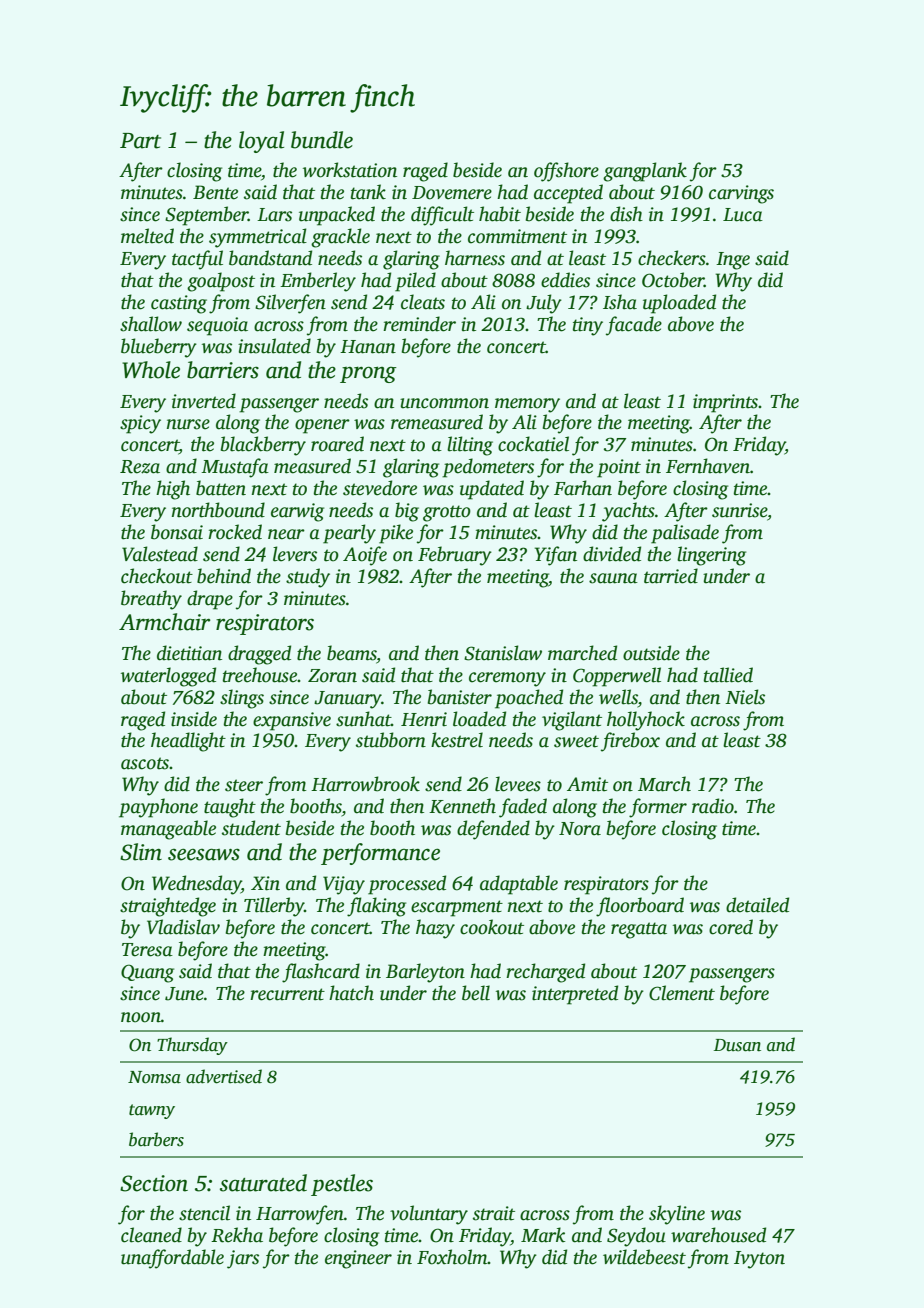  I want to click on bundle, so click(322, 140).
